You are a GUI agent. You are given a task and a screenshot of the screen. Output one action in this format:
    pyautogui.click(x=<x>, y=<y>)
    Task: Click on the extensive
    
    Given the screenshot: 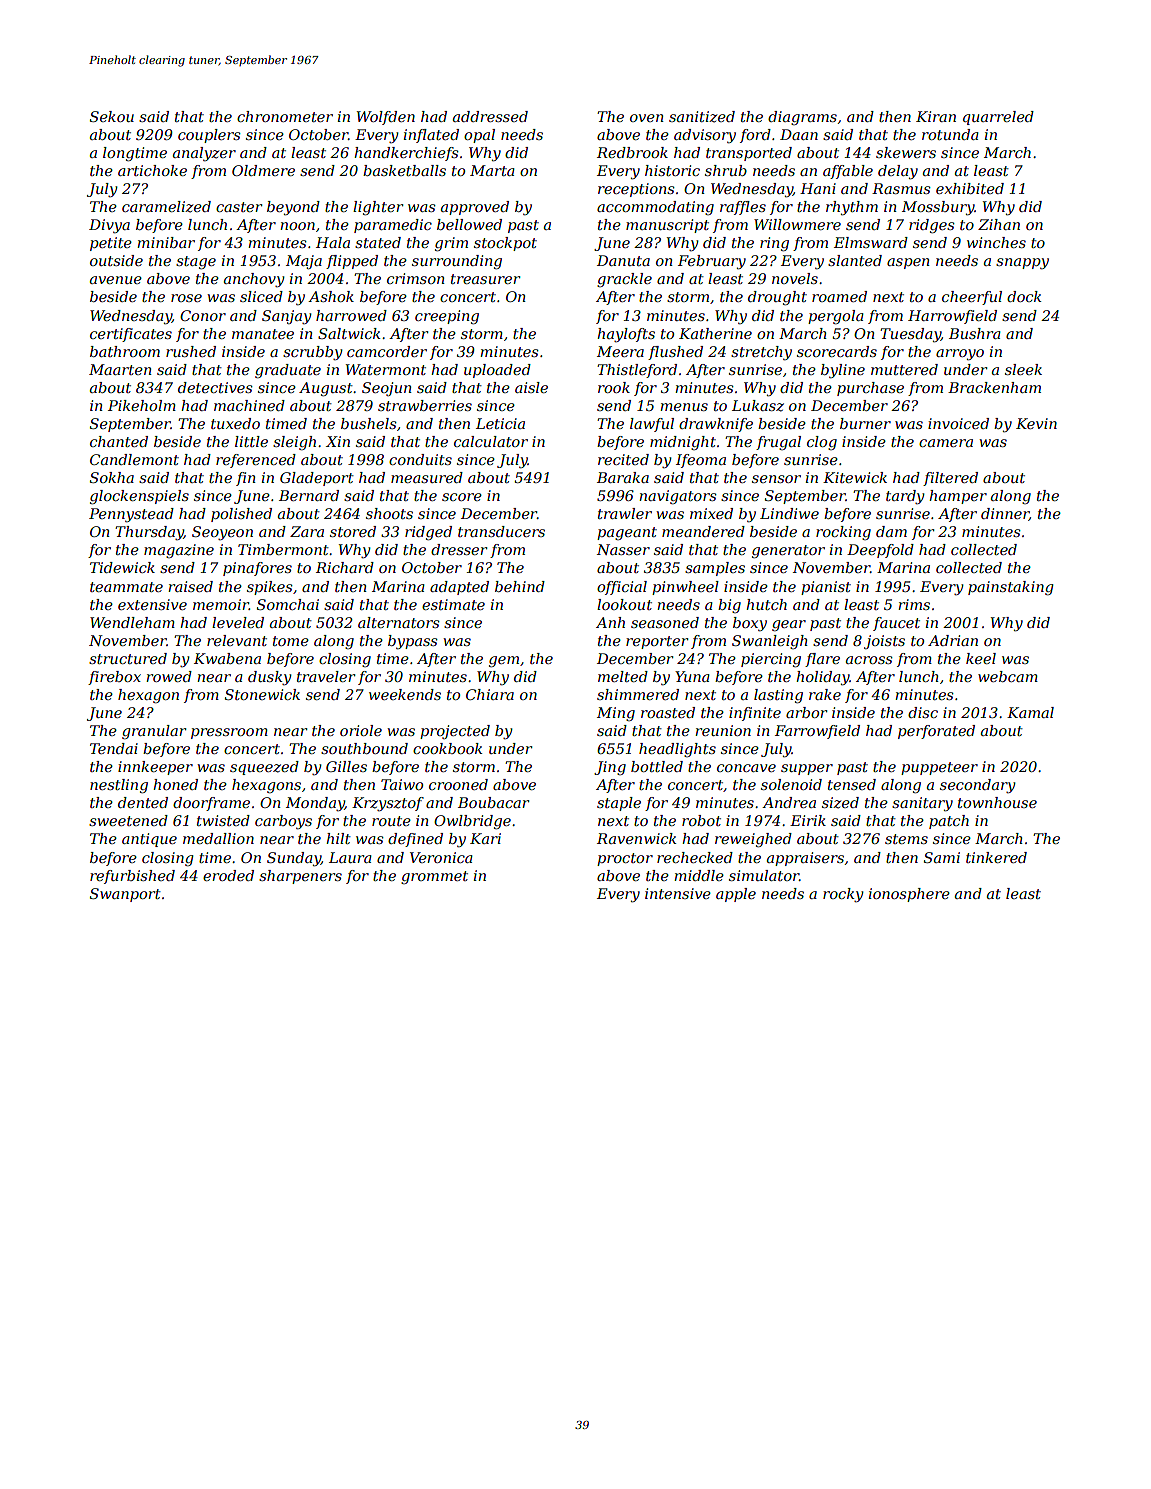 What is the action you would take?
    pyautogui.click(x=152, y=604)
